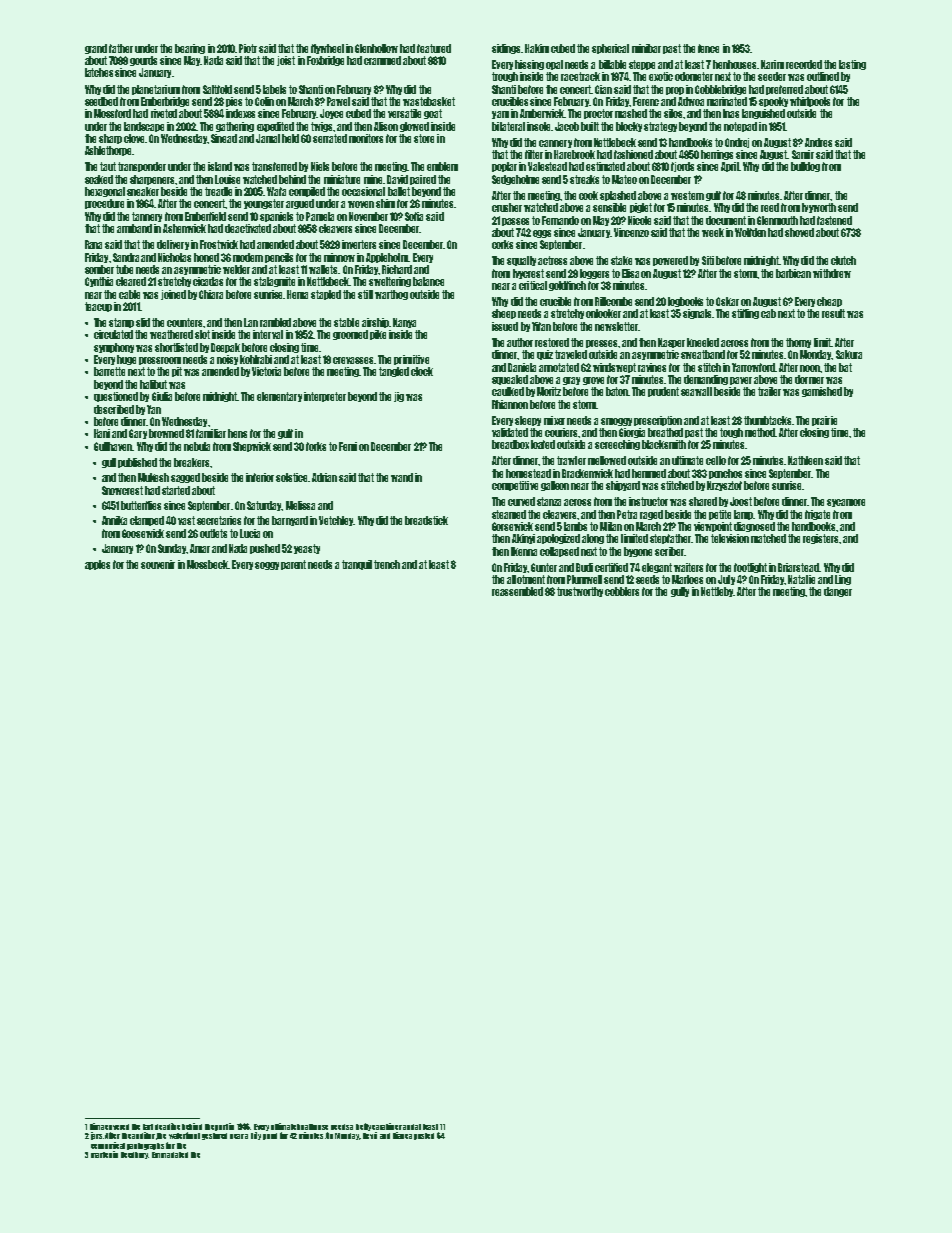  What do you see at coordinates (424, 1136) in the document?
I see `posted` at bounding box center [424, 1136].
